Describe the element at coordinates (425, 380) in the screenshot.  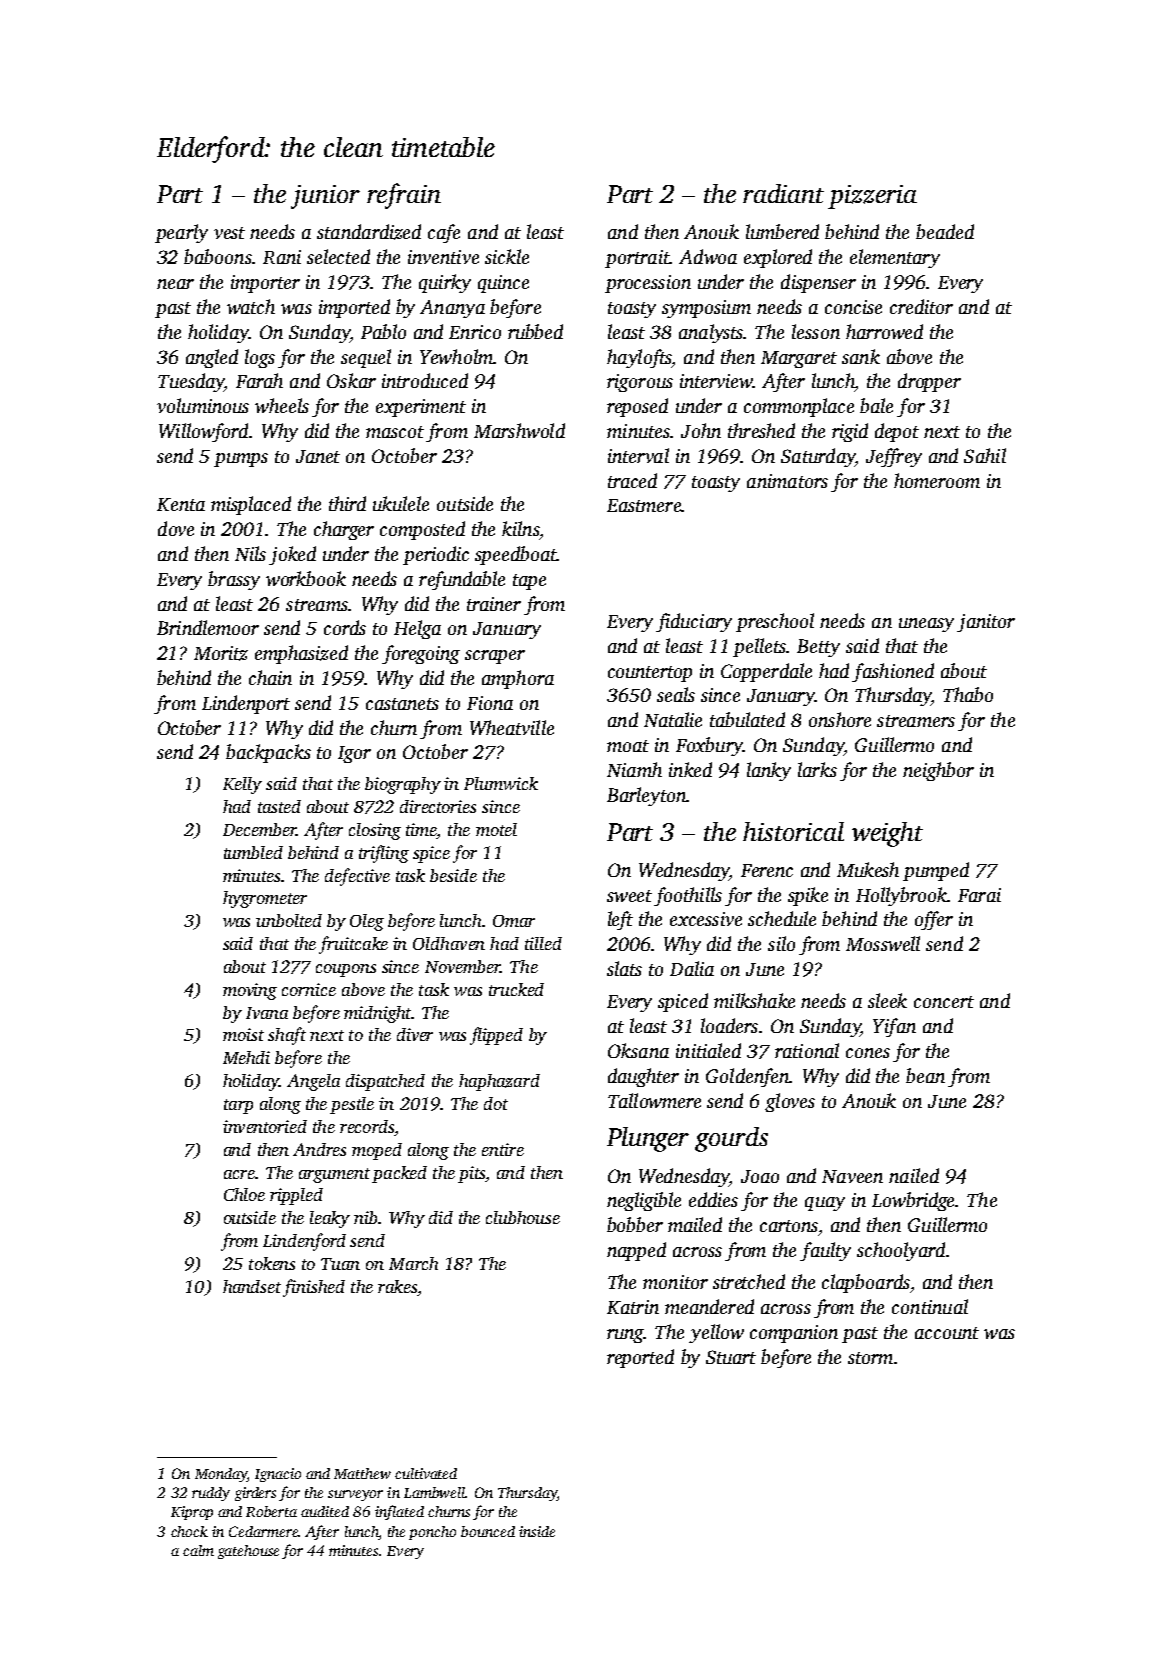
I see `introduced` at that location.
